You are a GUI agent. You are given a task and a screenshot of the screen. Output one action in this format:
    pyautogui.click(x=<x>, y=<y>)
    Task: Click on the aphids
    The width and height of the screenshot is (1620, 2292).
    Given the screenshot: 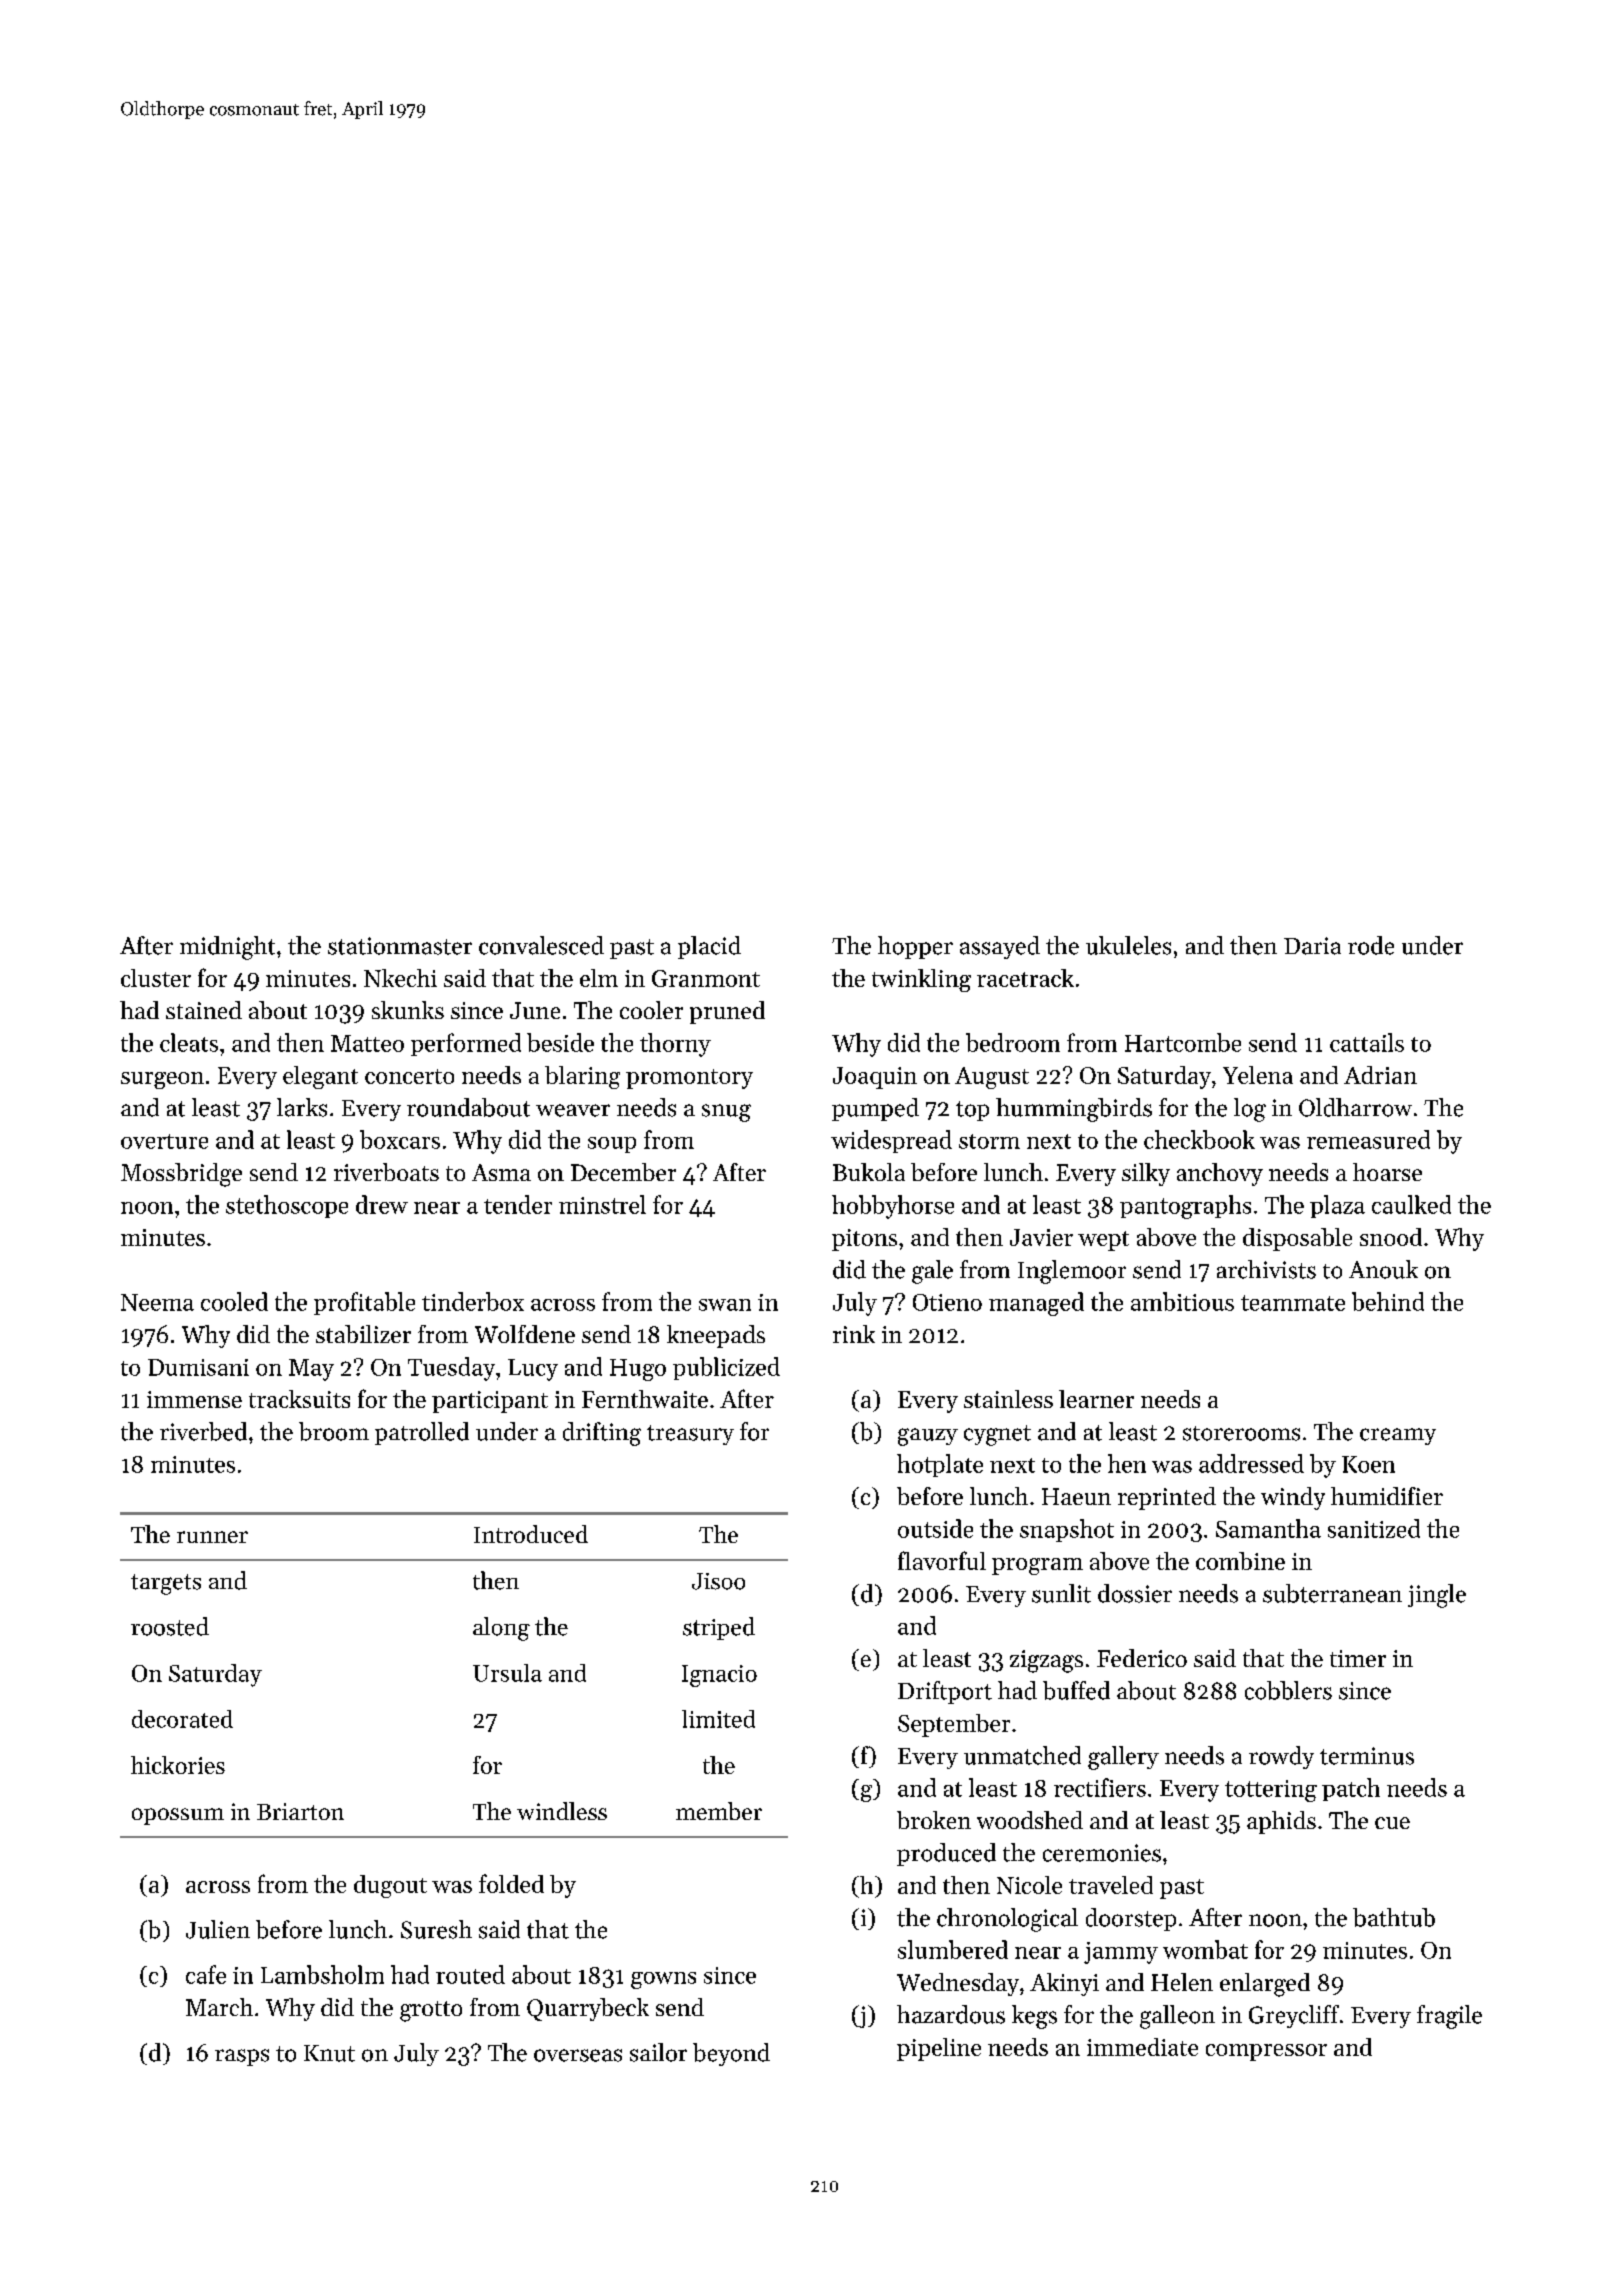 What is the action you would take?
    pyautogui.click(x=1281, y=1822)
